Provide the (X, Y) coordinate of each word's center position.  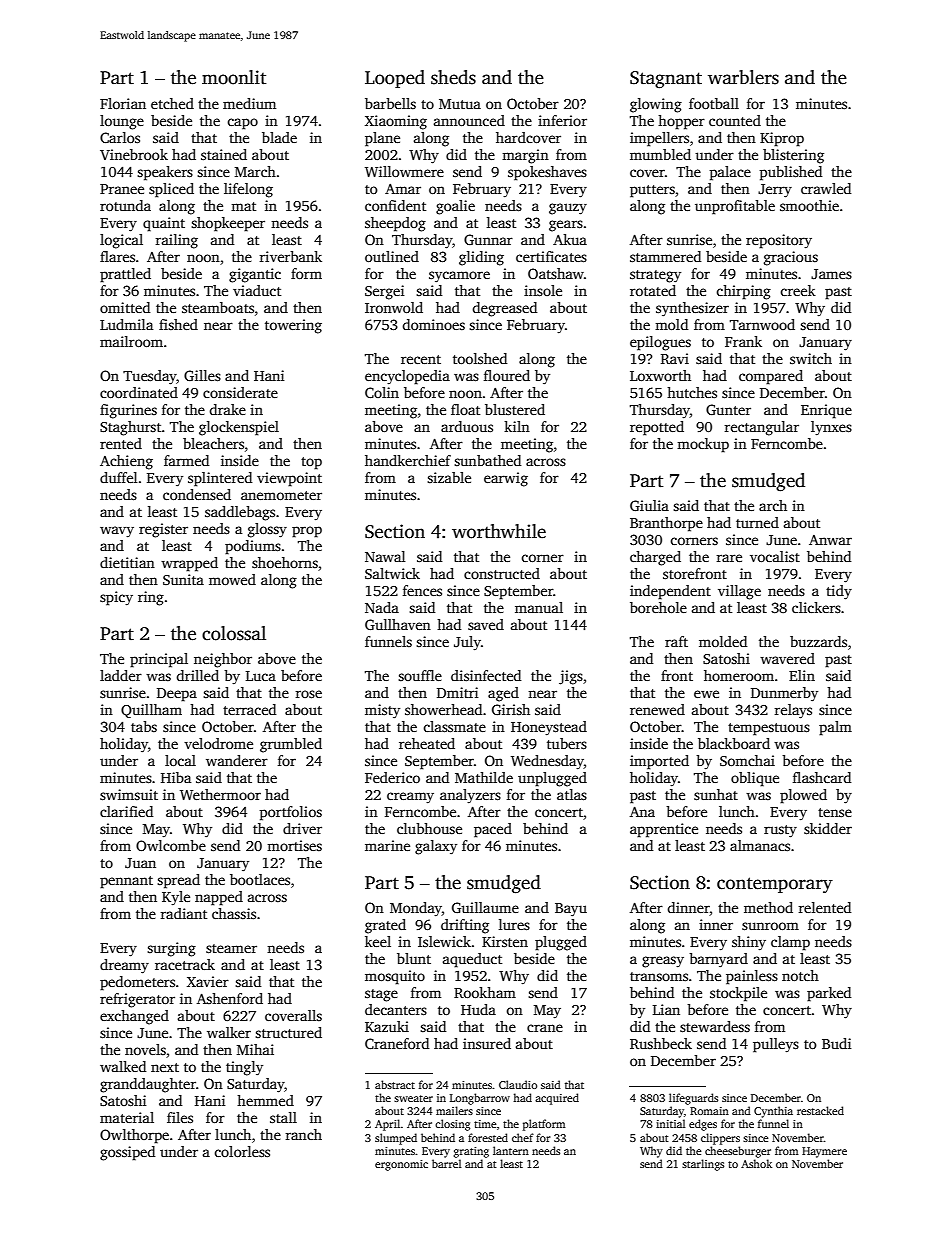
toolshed (480, 358)
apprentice (664, 830)
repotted (657, 428)
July (467, 643)
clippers (720, 1139)
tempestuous (769, 729)
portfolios (291, 813)
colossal (234, 633)
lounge (122, 122)
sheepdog (395, 224)
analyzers (470, 796)
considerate (240, 392)
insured (487, 1043)
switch (811, 358)
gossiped (127, 1153)
